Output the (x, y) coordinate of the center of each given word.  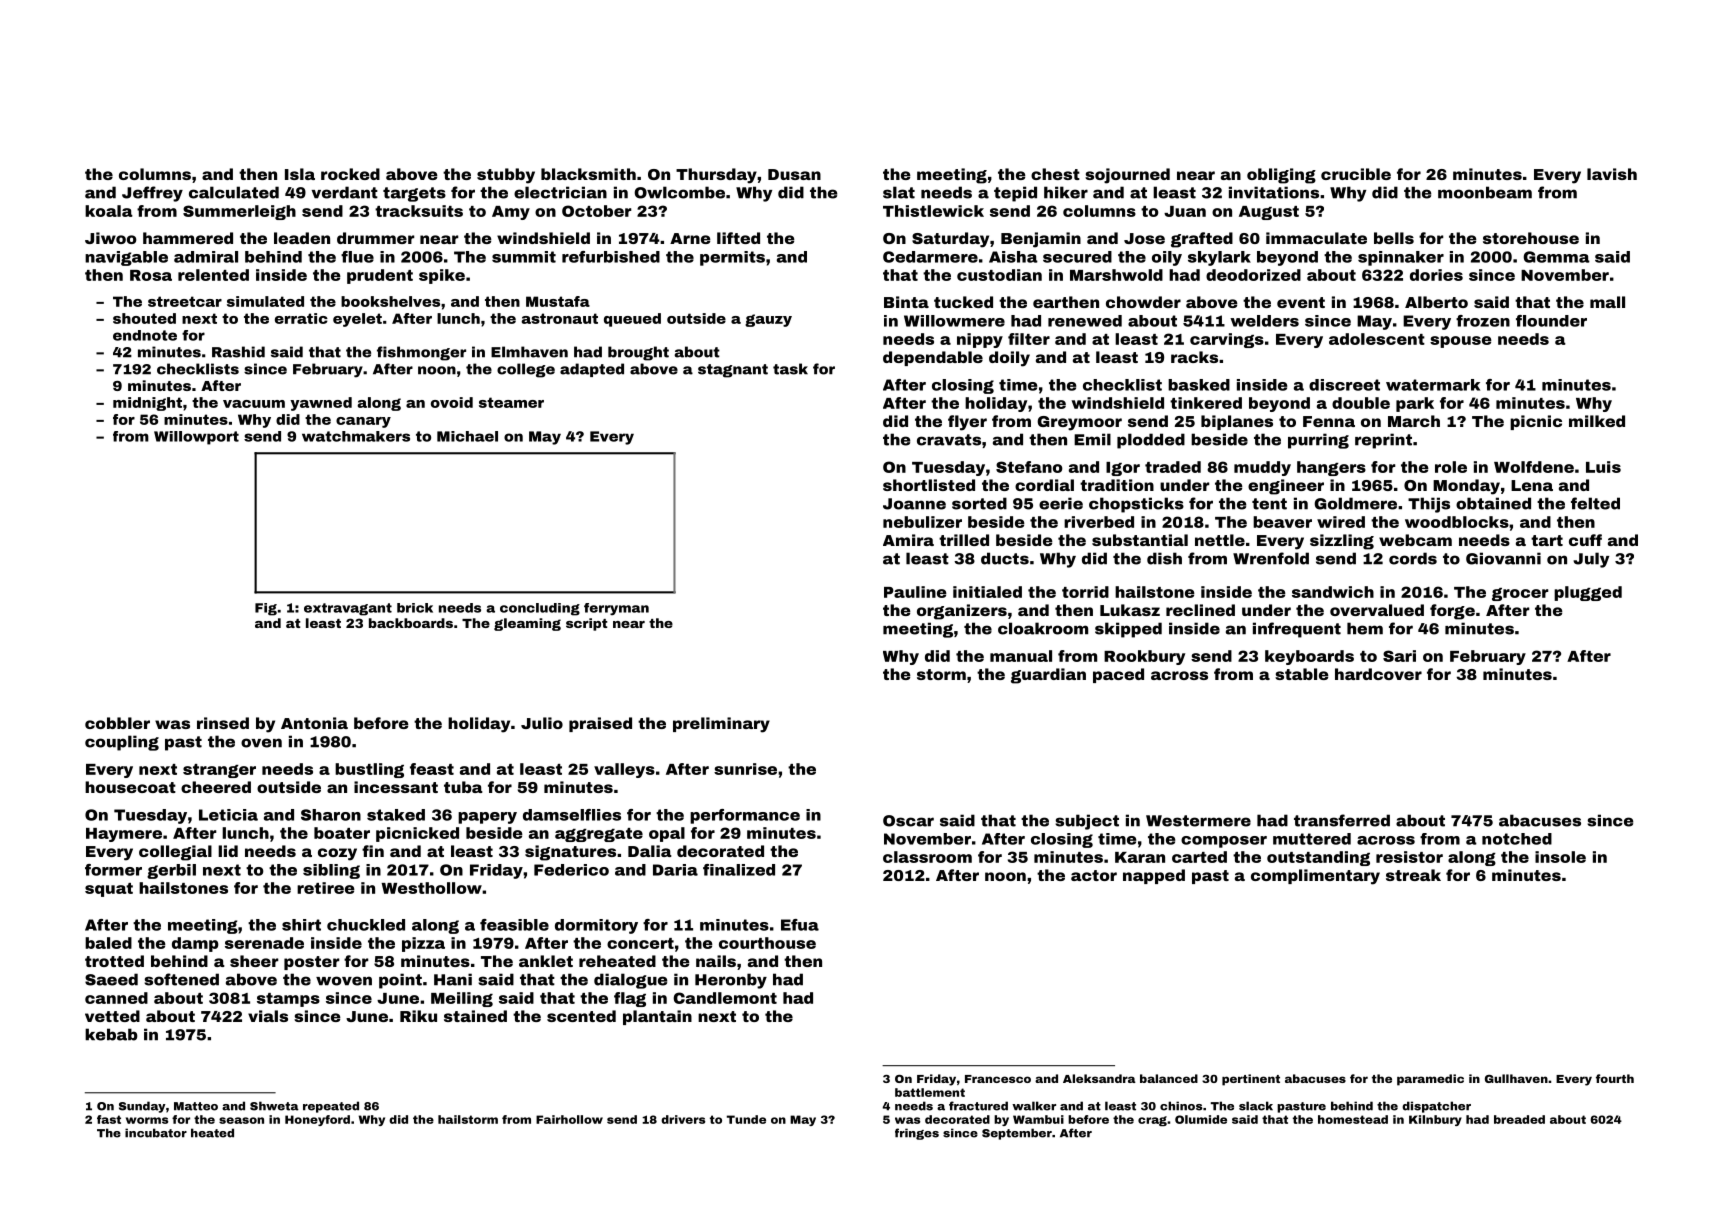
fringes (917, 1134)
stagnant (733, 371)
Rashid (238, 352)
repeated (331, 1107)
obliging (1281, 176)
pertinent (1251, 1080)
